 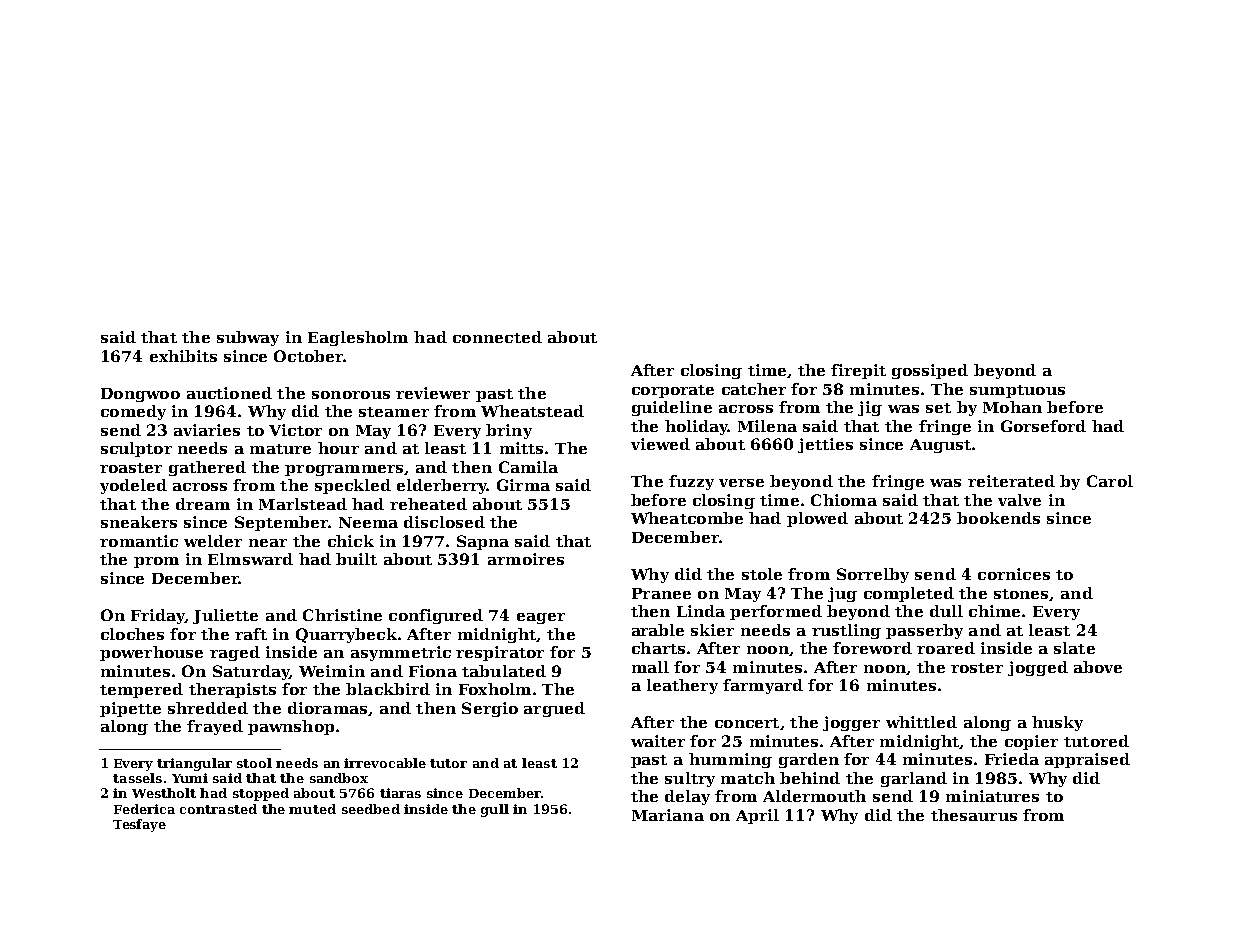 What do you see at coordinates (137, 778) in the screenshot?
I see `tassels` at bounding box center [137, 778].
